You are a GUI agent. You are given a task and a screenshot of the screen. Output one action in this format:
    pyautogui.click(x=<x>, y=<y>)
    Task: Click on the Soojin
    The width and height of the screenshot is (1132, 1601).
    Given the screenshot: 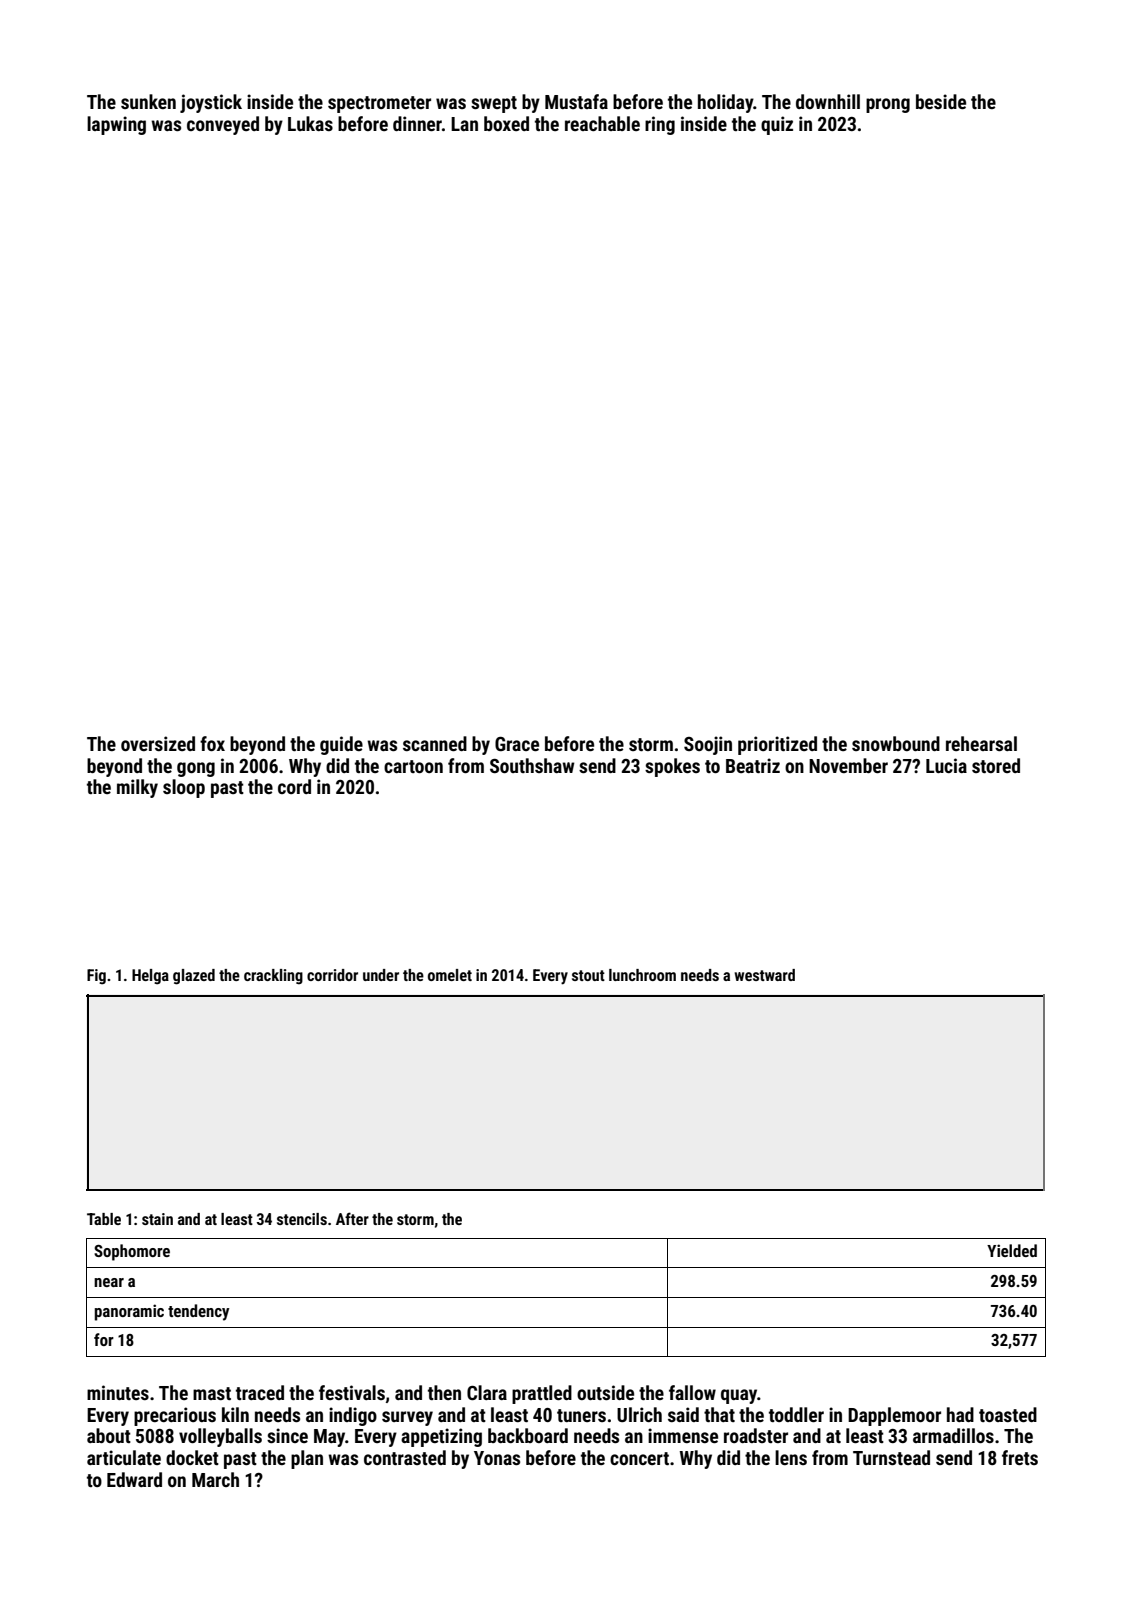 What is the action you would take?
    pyautogui.click(x=708, y=745)
